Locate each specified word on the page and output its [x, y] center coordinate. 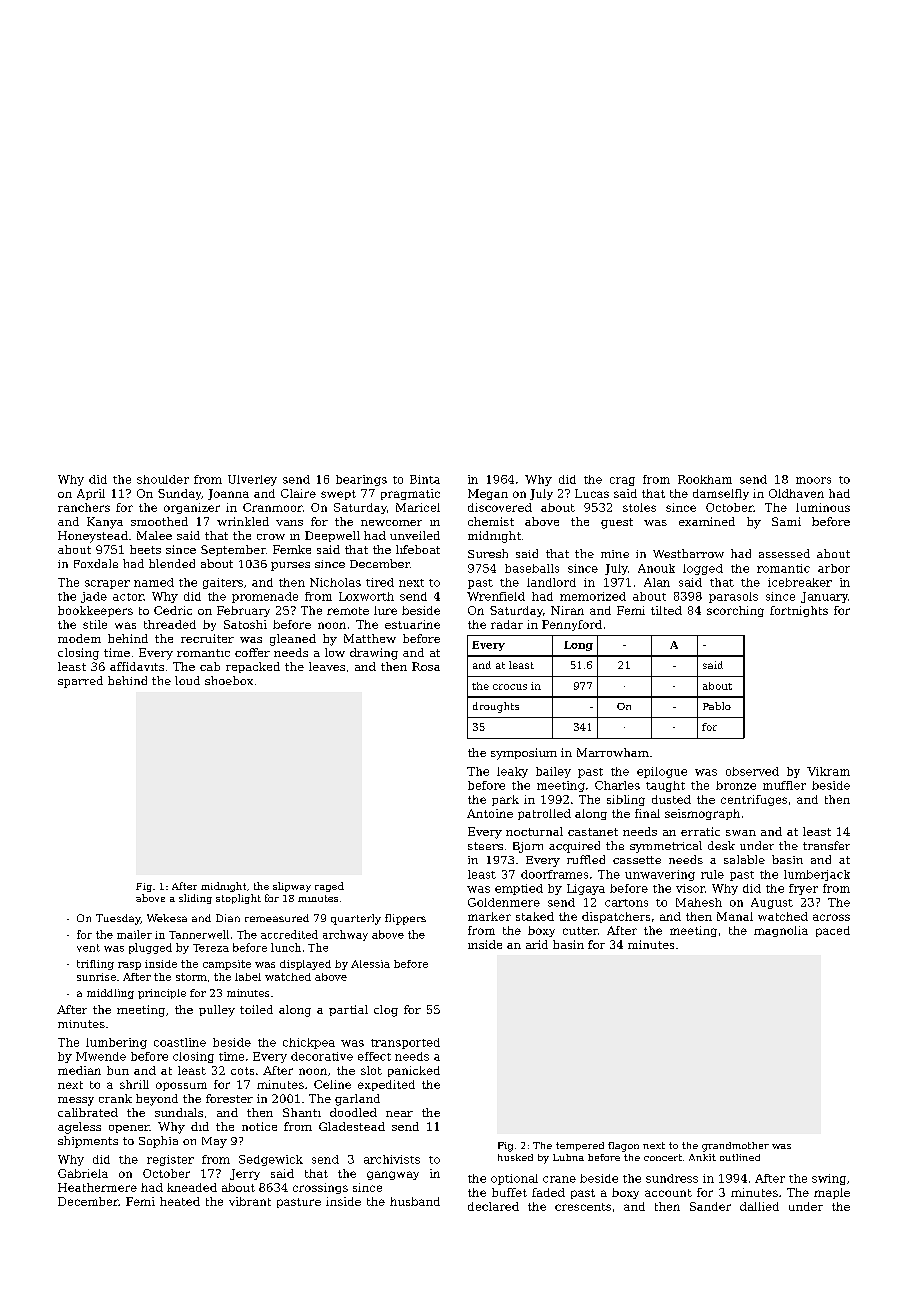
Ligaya [586, 889]
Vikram [828, 771]
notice [259, 1126]
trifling [95, 965]
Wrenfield [496, 596]
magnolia [781, 931]
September [233, 550]
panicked [414, 1071]
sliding [195, 899]
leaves [327, 666]
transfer [826, 845]
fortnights [799, 611]
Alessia [370, 964]
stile [95, 624]
